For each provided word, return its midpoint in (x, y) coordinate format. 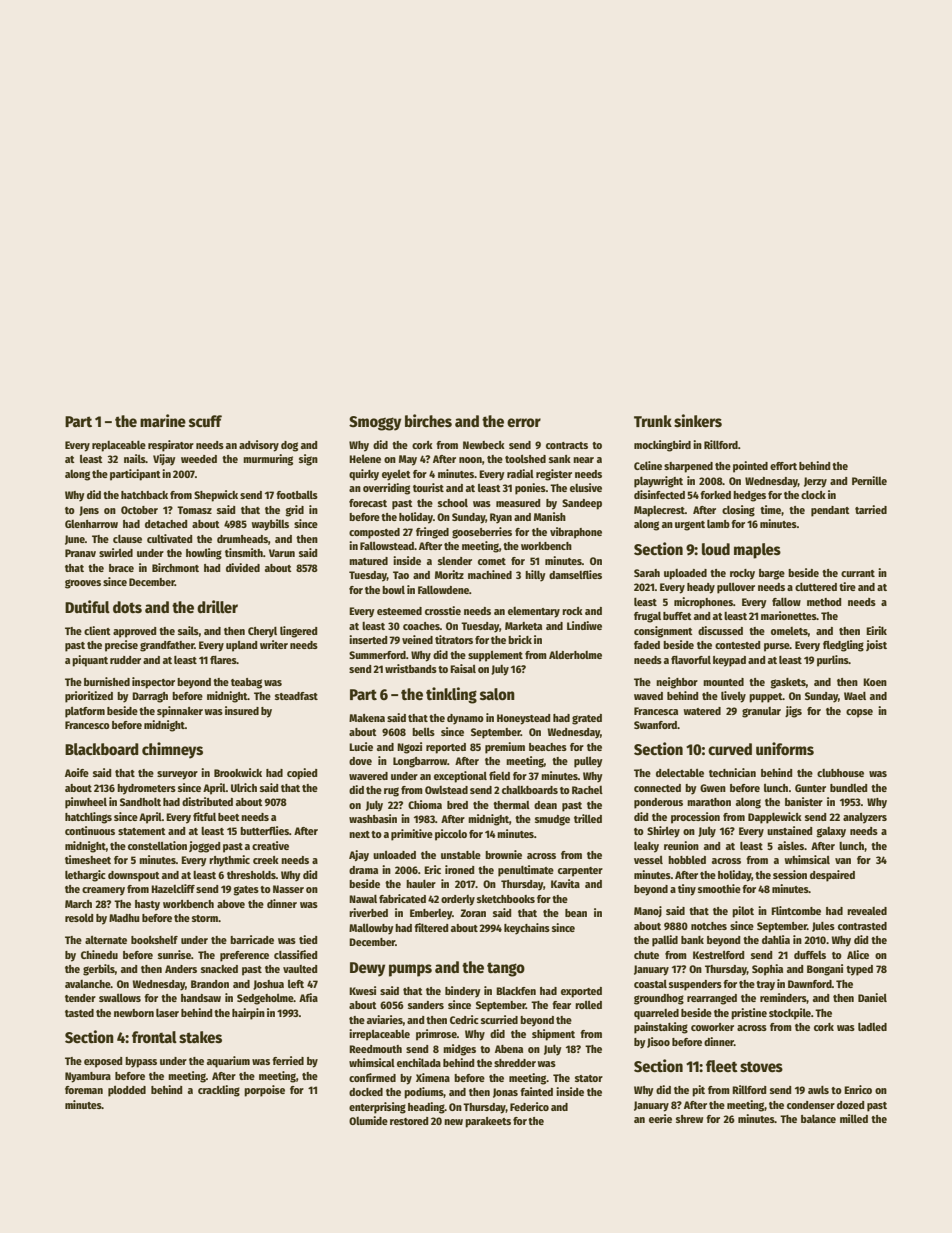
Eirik (876, 630)
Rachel (587, 790)
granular (761, 712)
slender (455, 561)
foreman (84, 1090)
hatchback (144, 495)
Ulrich (244, 787)
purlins (833, 661)
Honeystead (523, 719)
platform (85, 712)
